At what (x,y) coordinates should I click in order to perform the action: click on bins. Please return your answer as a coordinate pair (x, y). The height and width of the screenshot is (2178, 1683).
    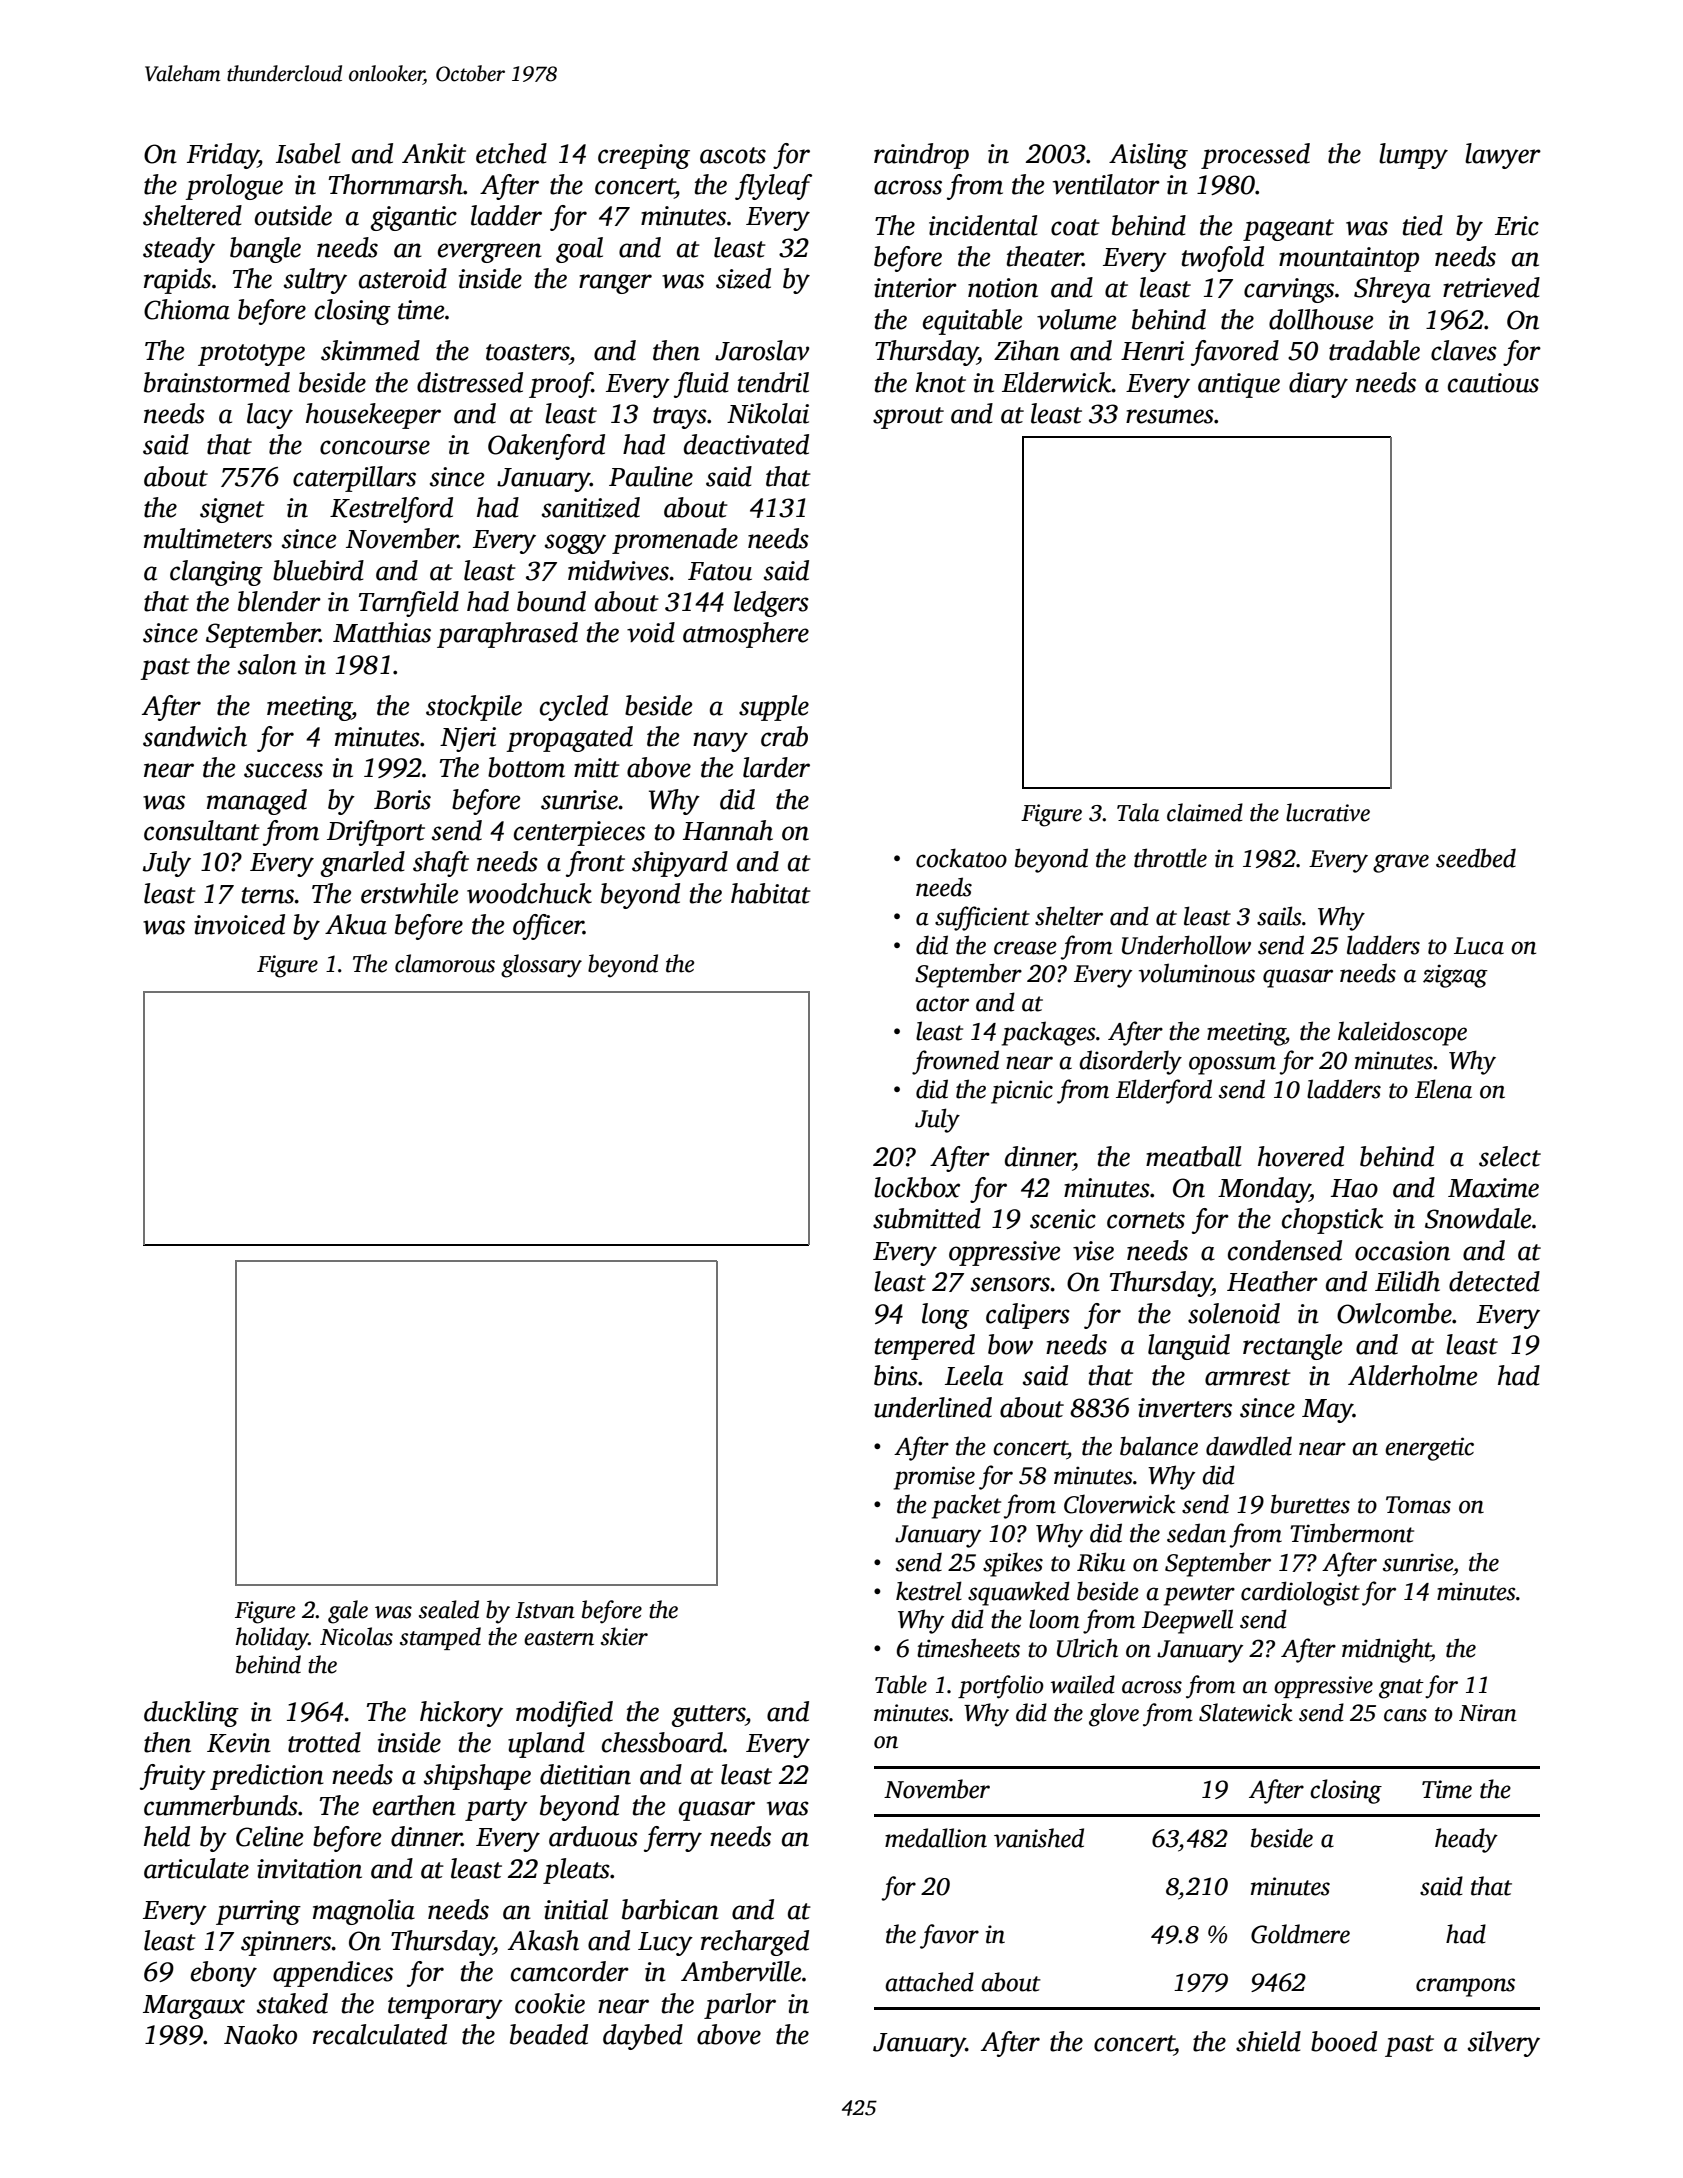
    Looking at the image, I should click on (896, 1375).
